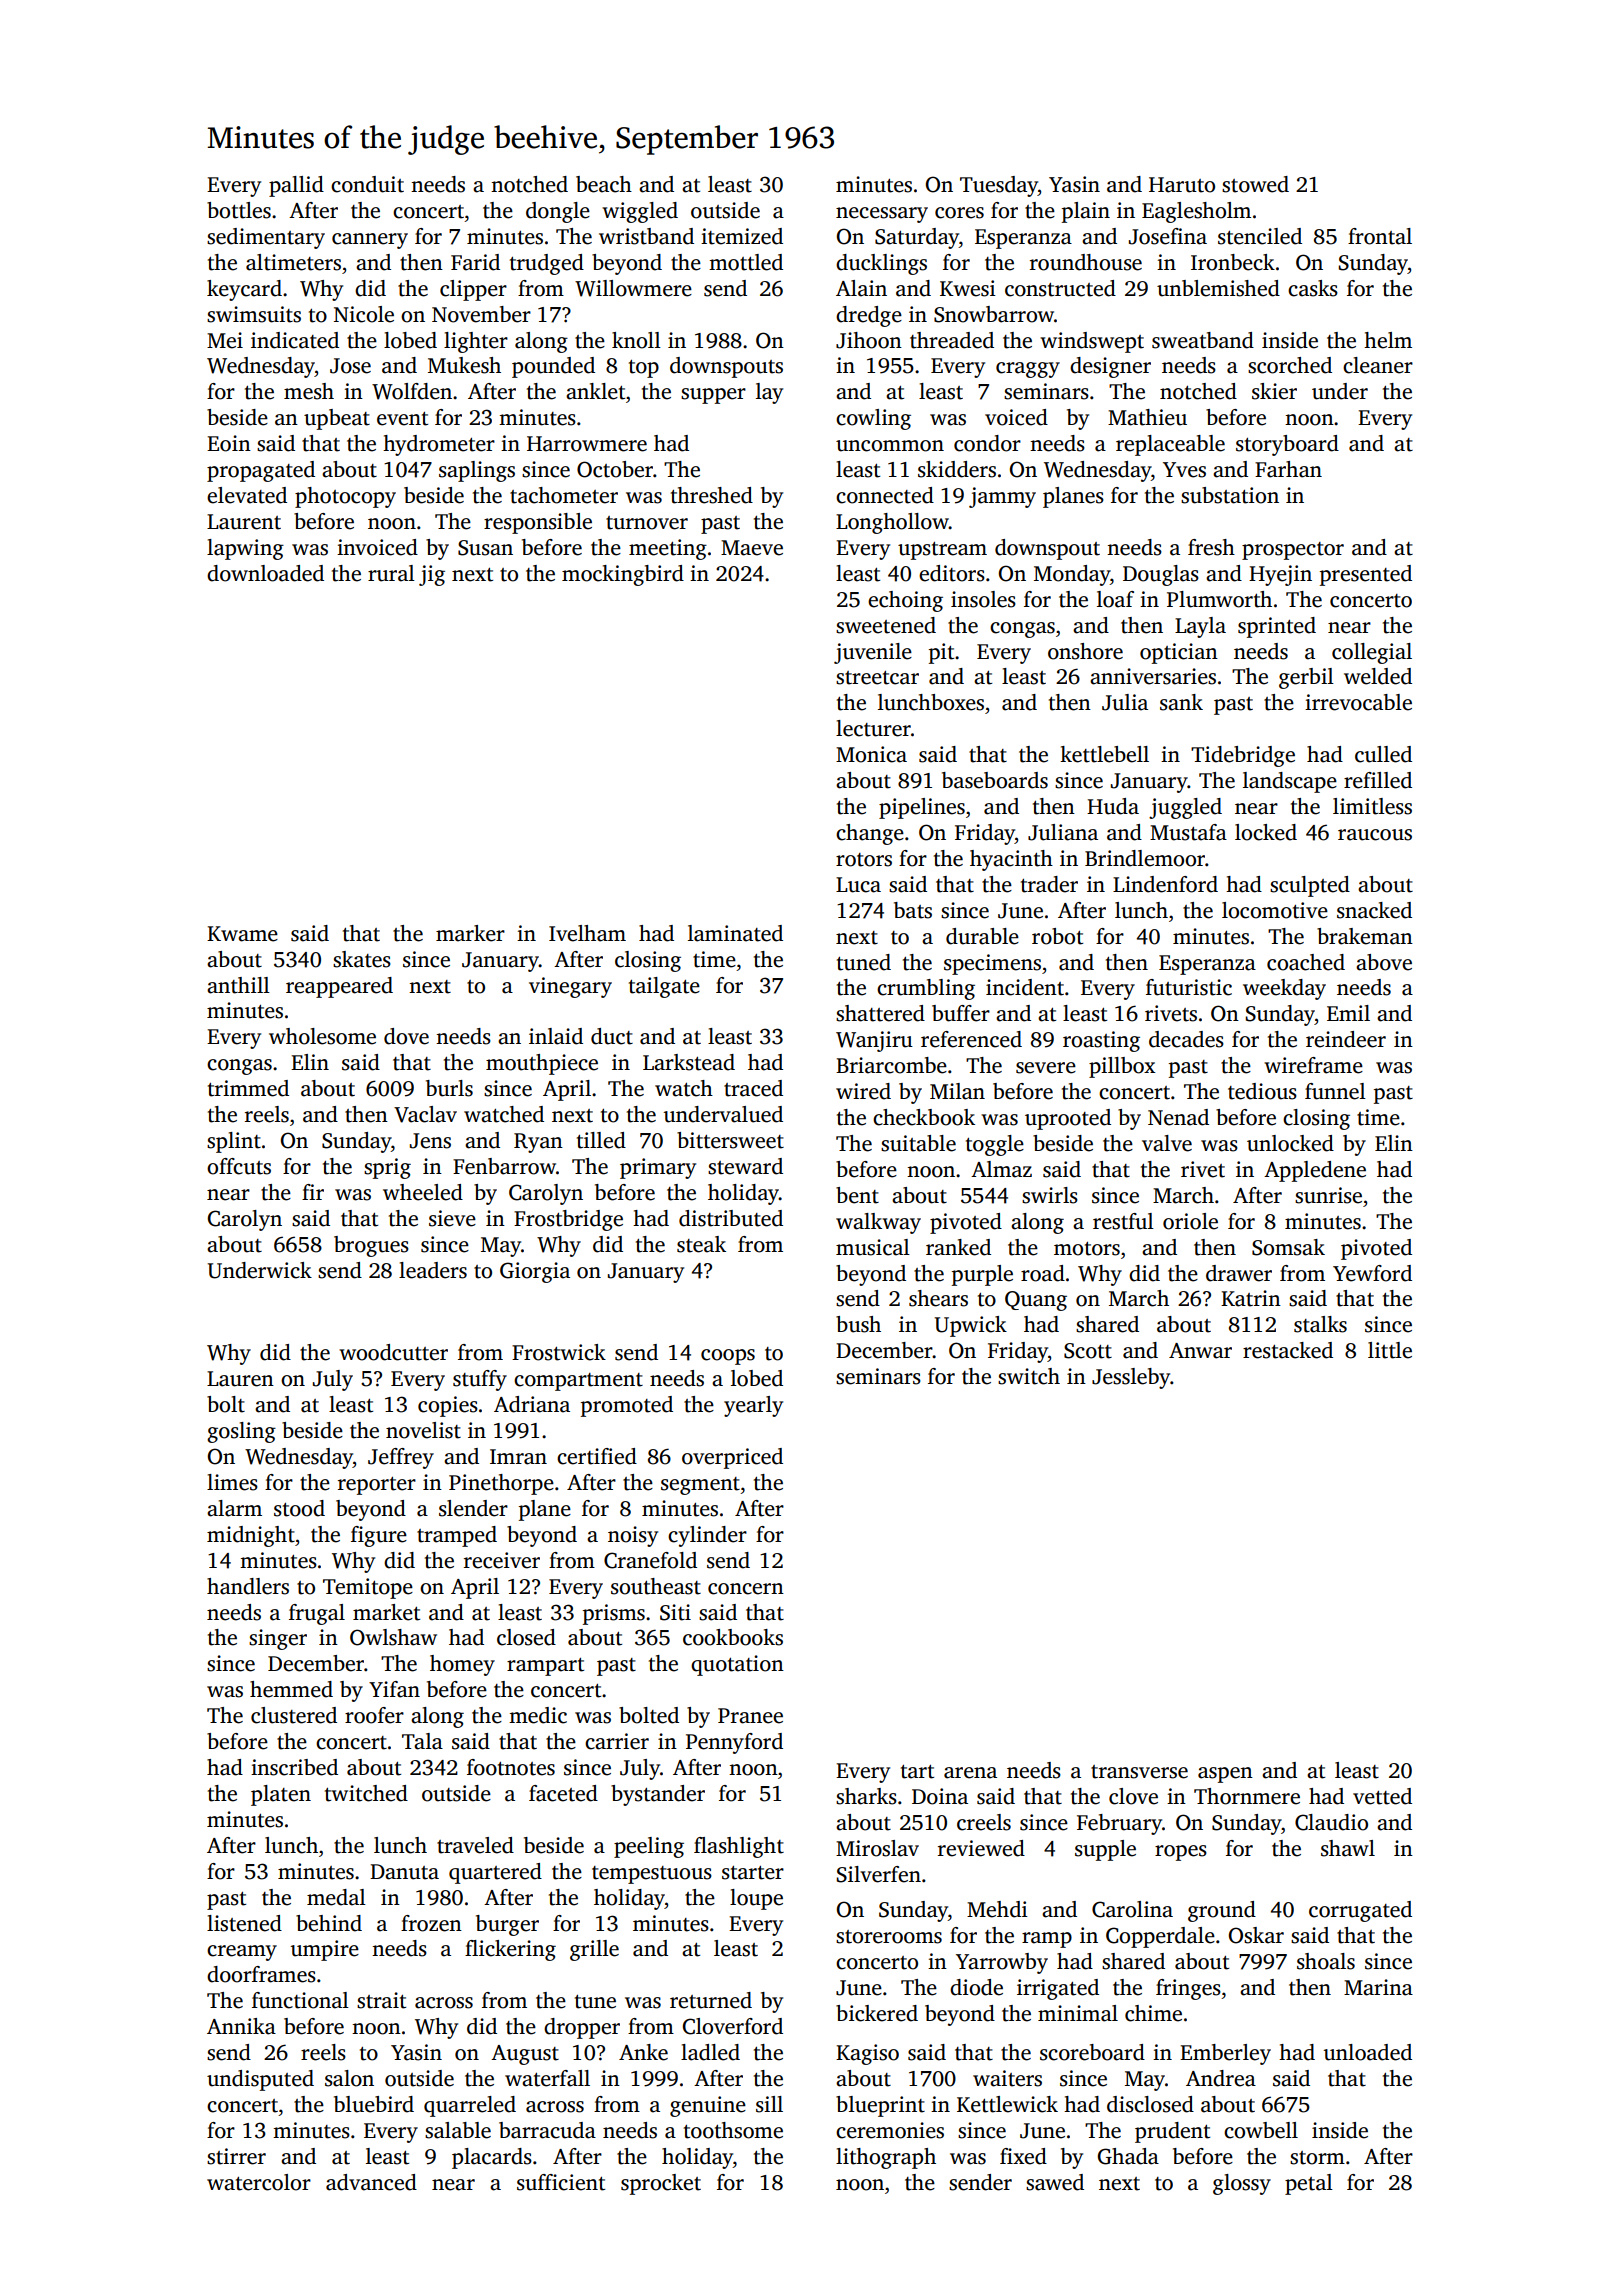  What do you see at coordinates (1378, 365) in the document?
I see `cleaner` at bounding box center [1378, 365].
